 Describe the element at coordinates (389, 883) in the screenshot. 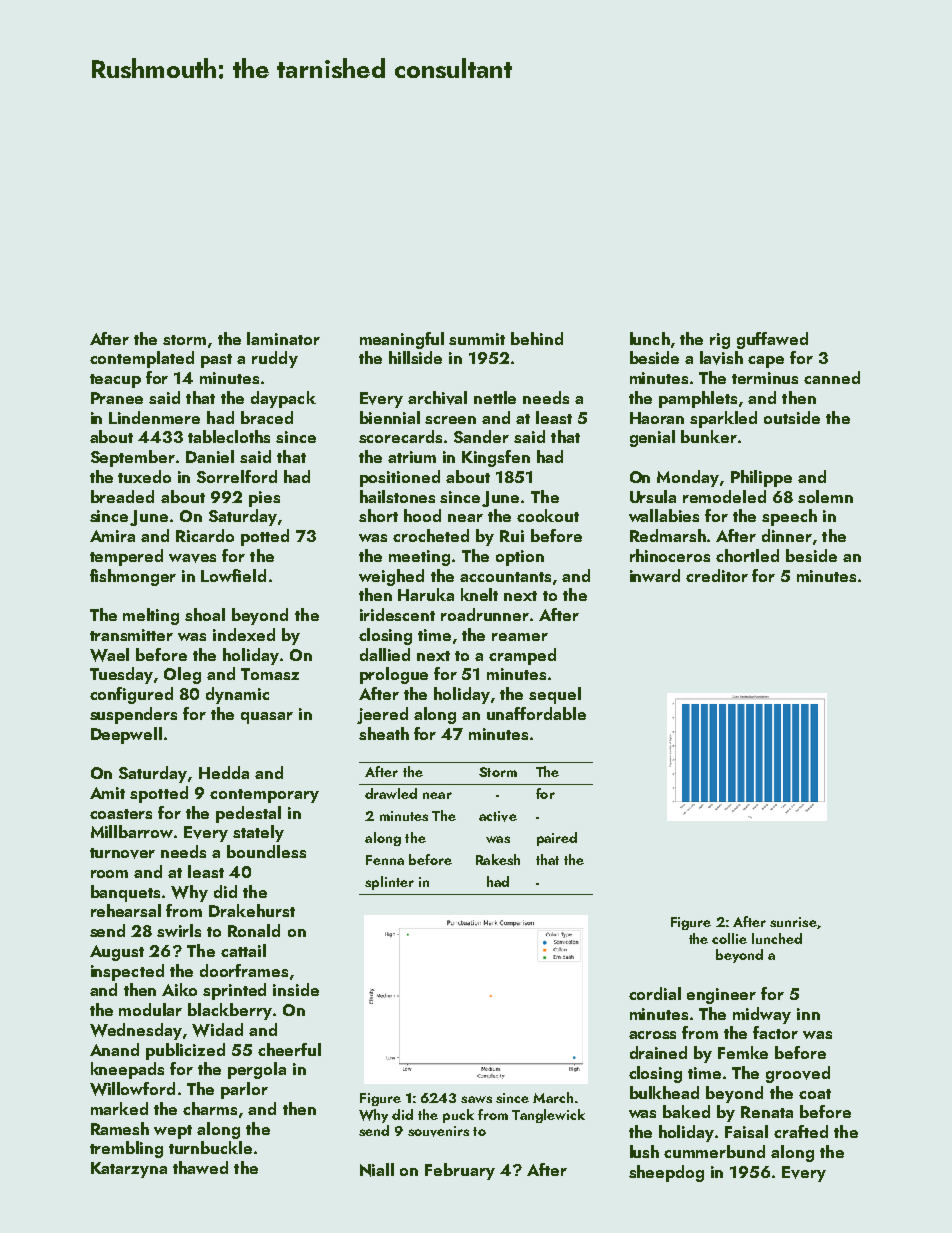

I see `splinter` at that location.
